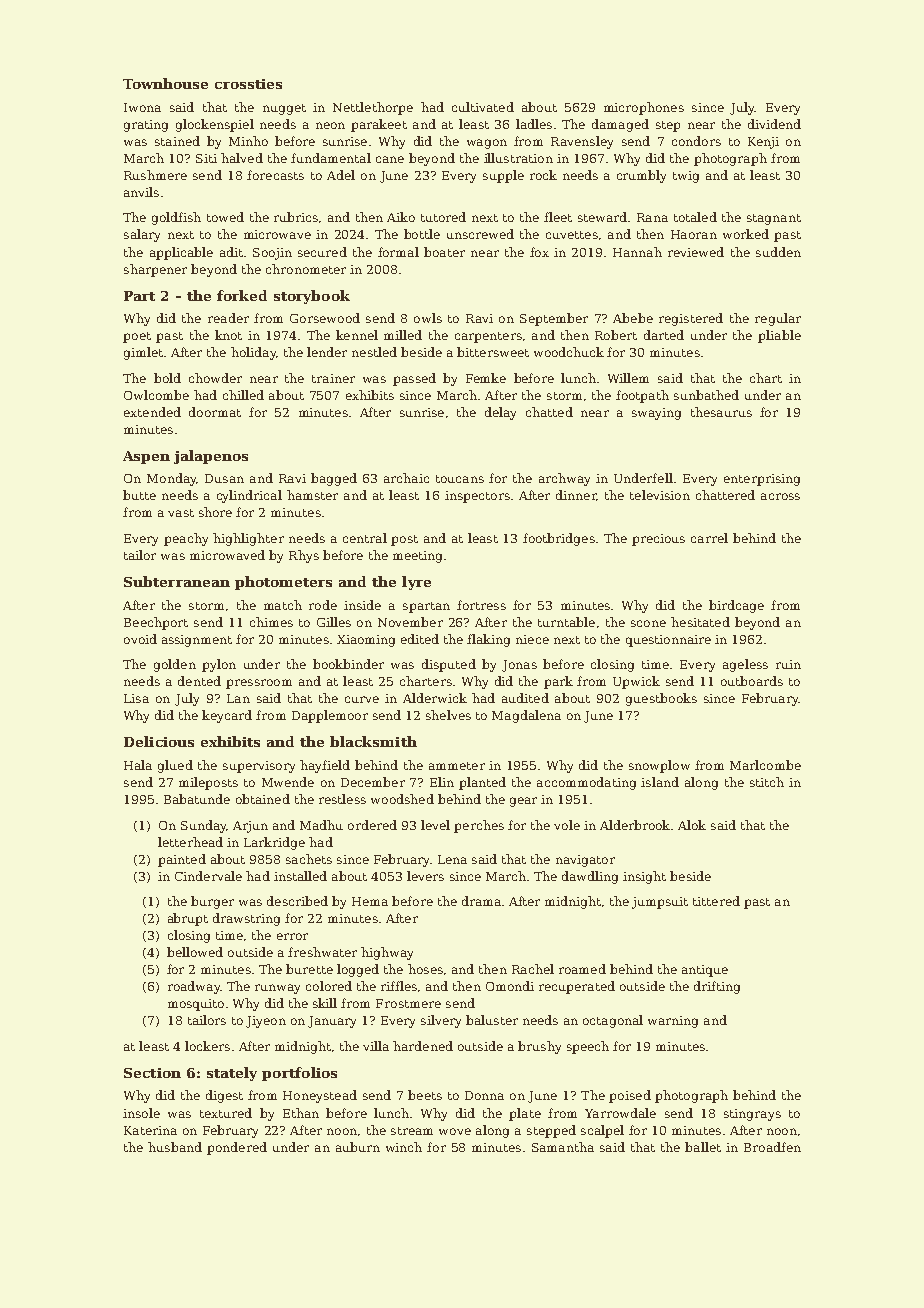  Describe the element at coordinates (435, 825) in the screenshot. I see `level` at that location.
